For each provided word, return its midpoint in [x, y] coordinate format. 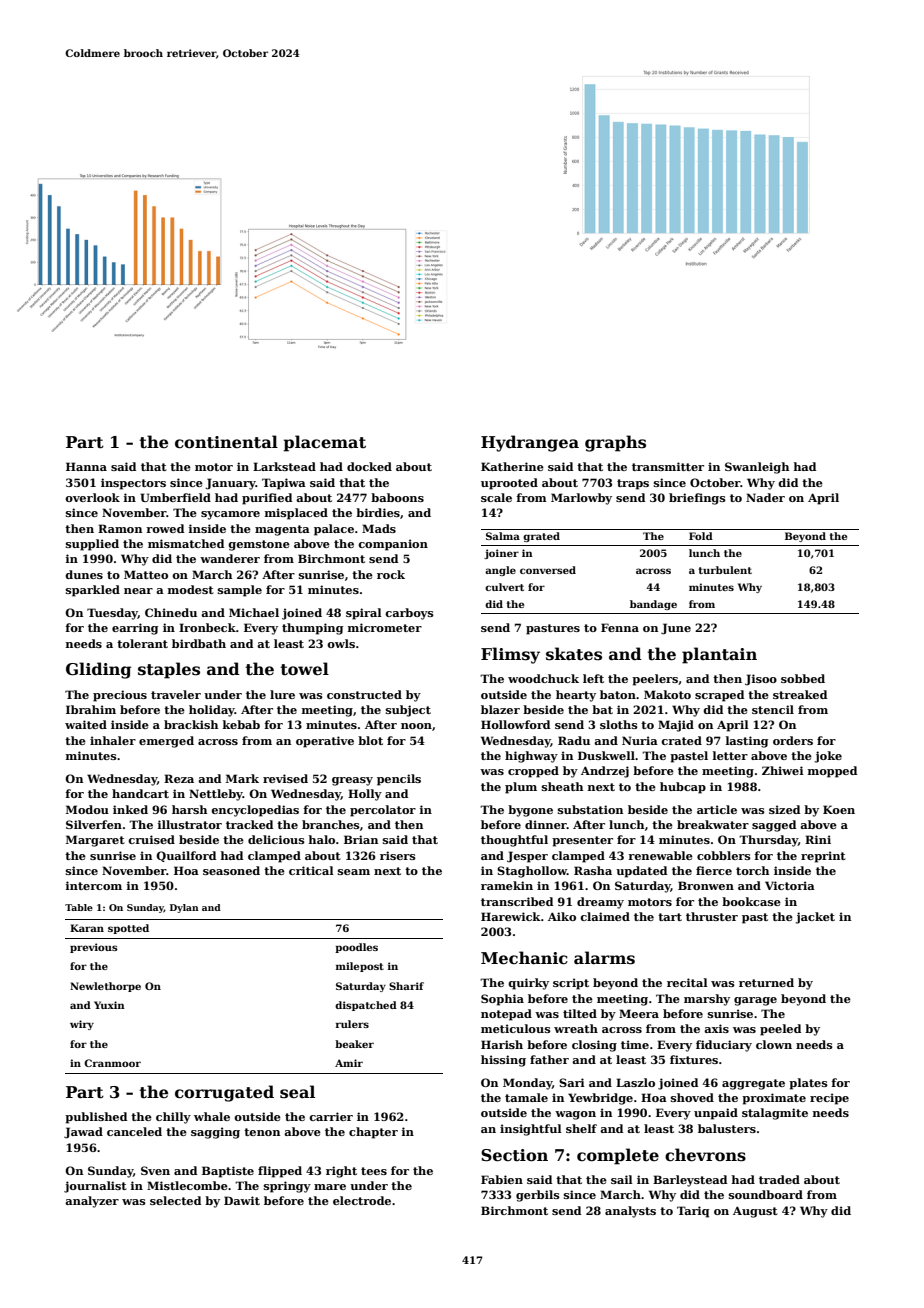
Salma [503, 536]
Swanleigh [757, 468]
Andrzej [605, 772]
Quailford [186, 856]
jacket [815, 918]
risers [398, 855]
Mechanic [524, 958]
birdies [378, 512]
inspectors [133, 484]
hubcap [683, 788]
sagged [774, 826]
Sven [155, 1170]
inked [130, 809]
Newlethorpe [105, 987]
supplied [92, 545]
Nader [765, 497]
